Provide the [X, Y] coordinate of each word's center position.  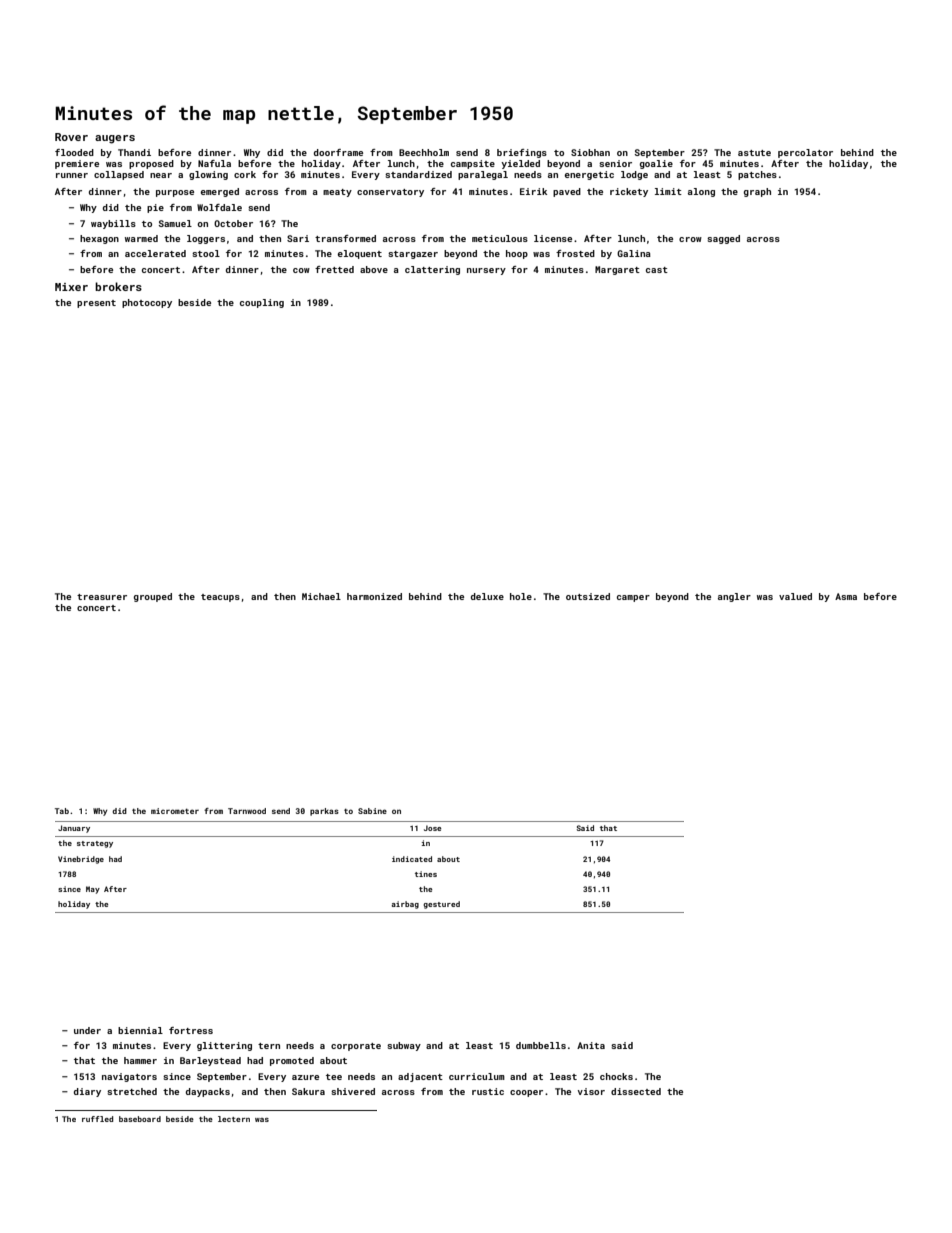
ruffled [97, 1119]
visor [591, 1091]
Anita [591, 1045]
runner [72, 175]
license [553, 238]
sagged [723, 239]
